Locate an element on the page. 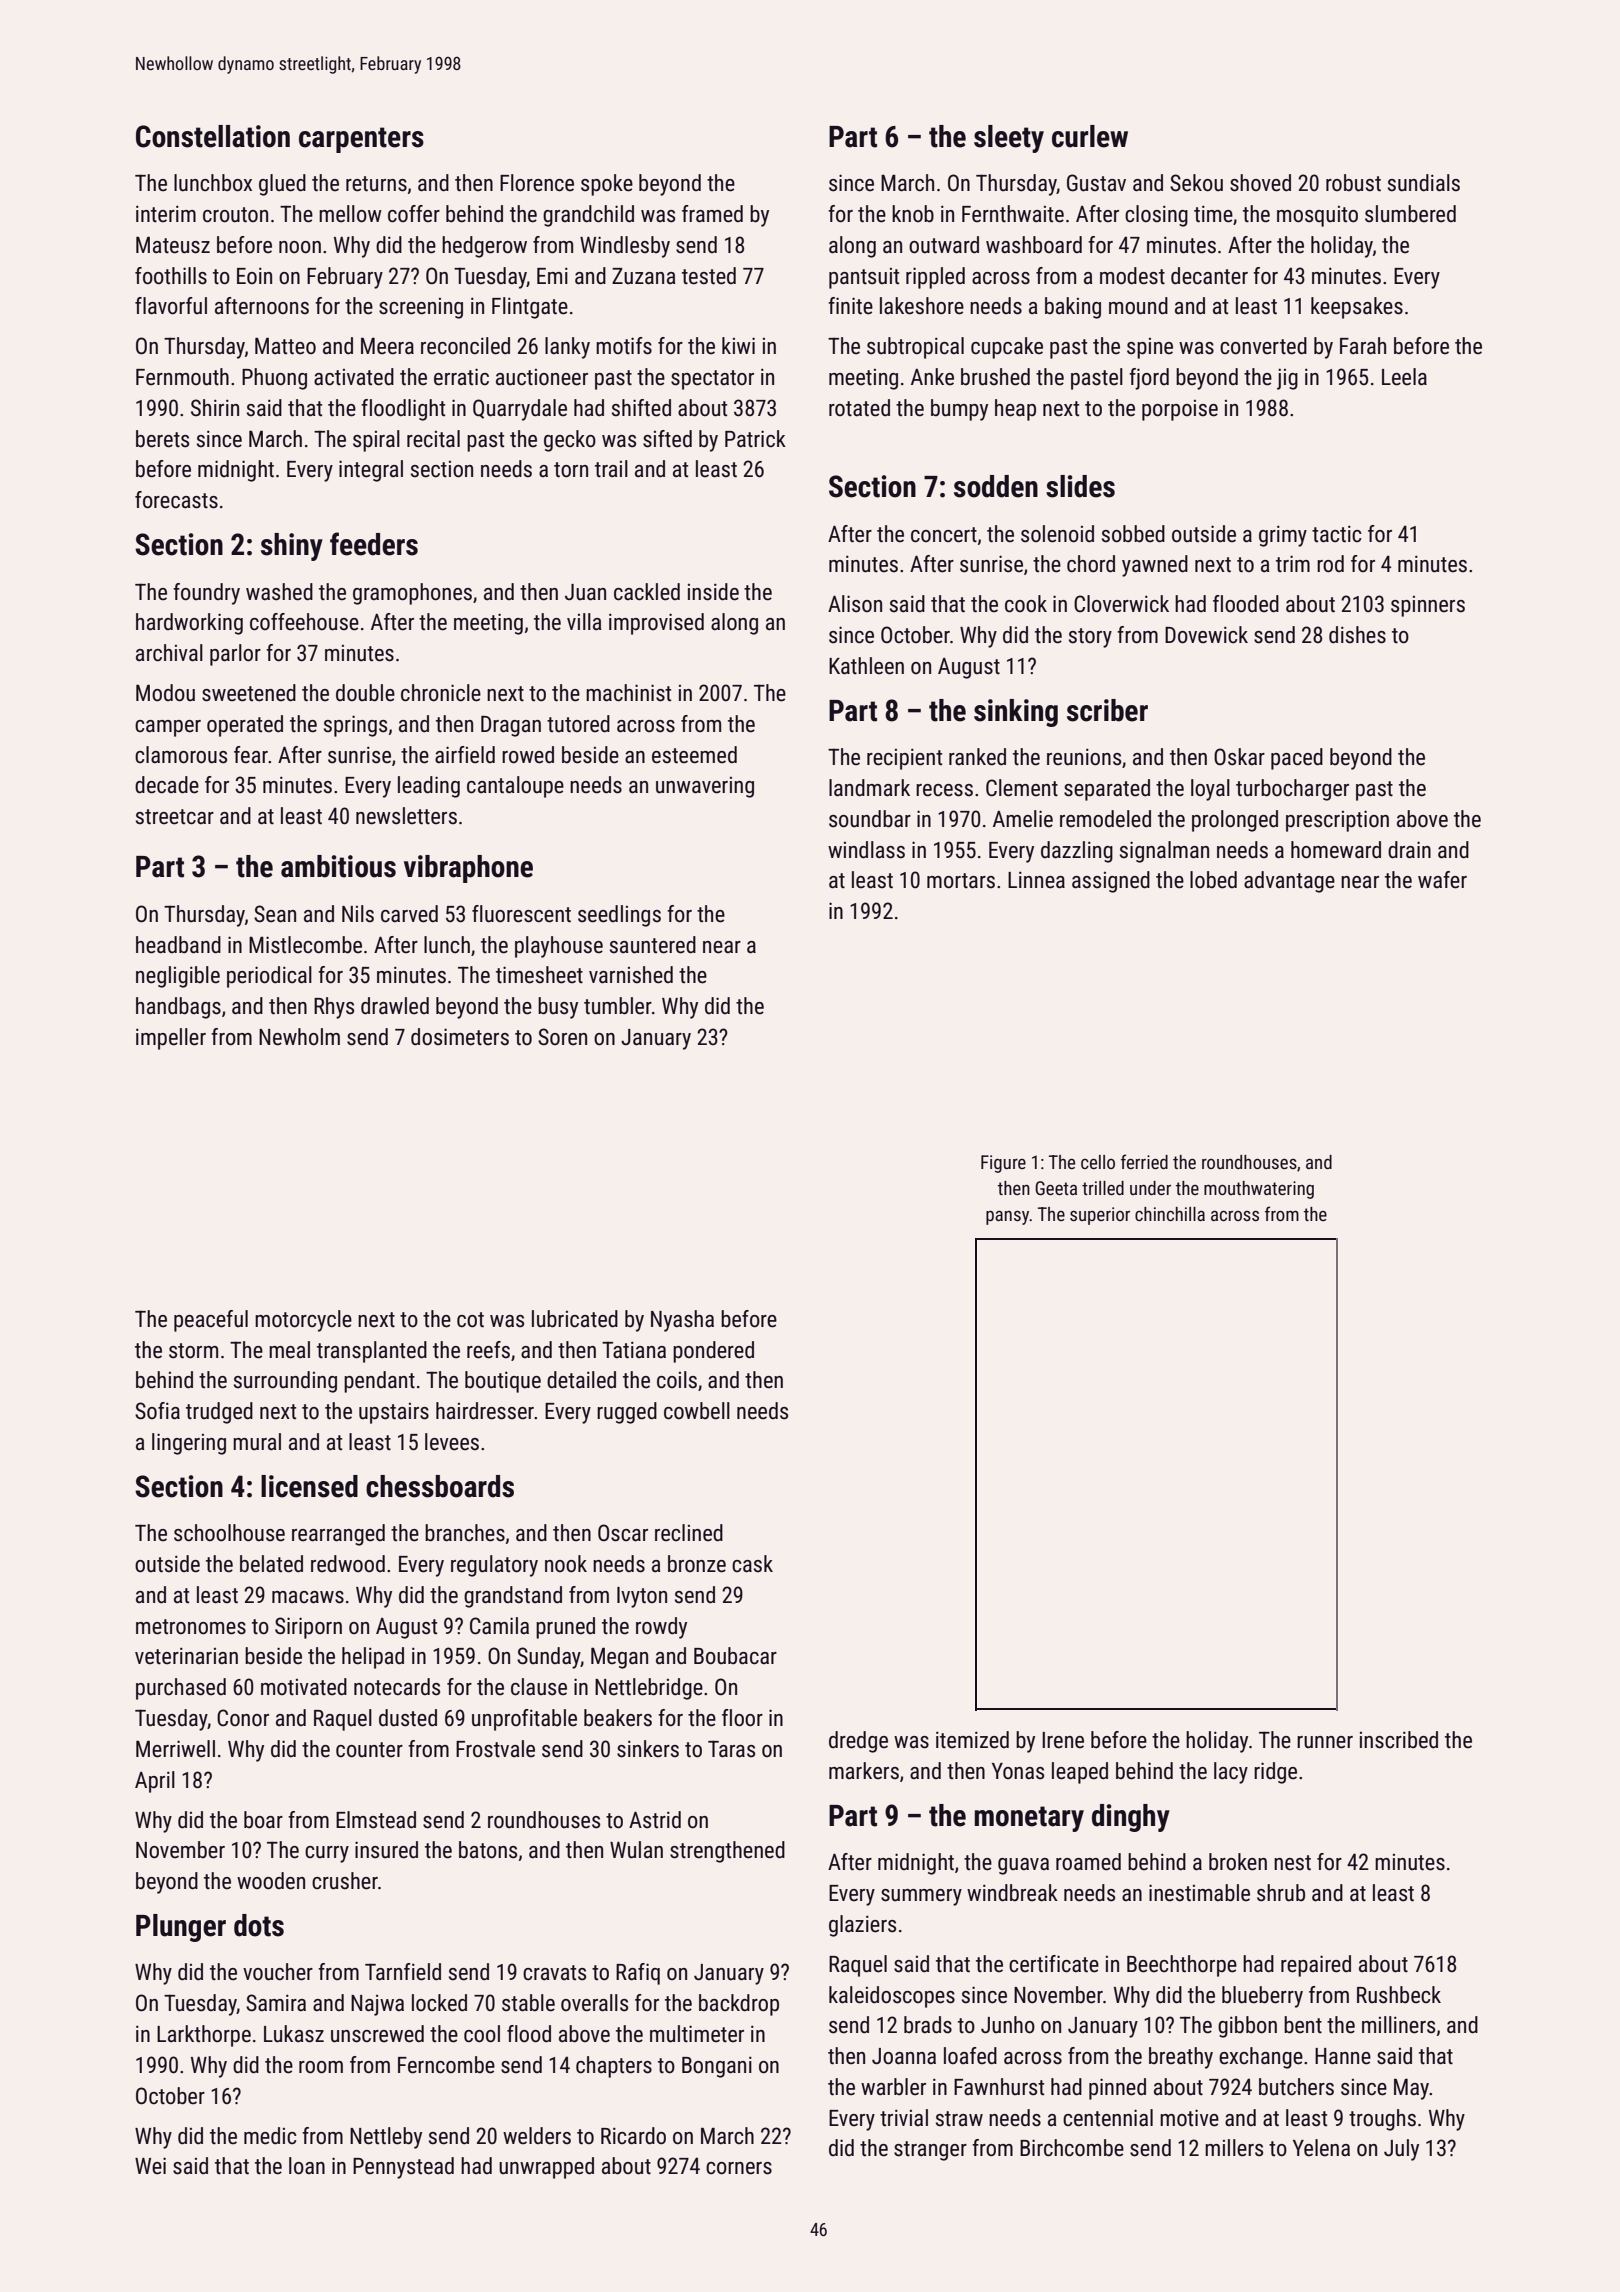 The width and height of the document is (1620, 2292). Leela is located at coordinates (1404, 377).
